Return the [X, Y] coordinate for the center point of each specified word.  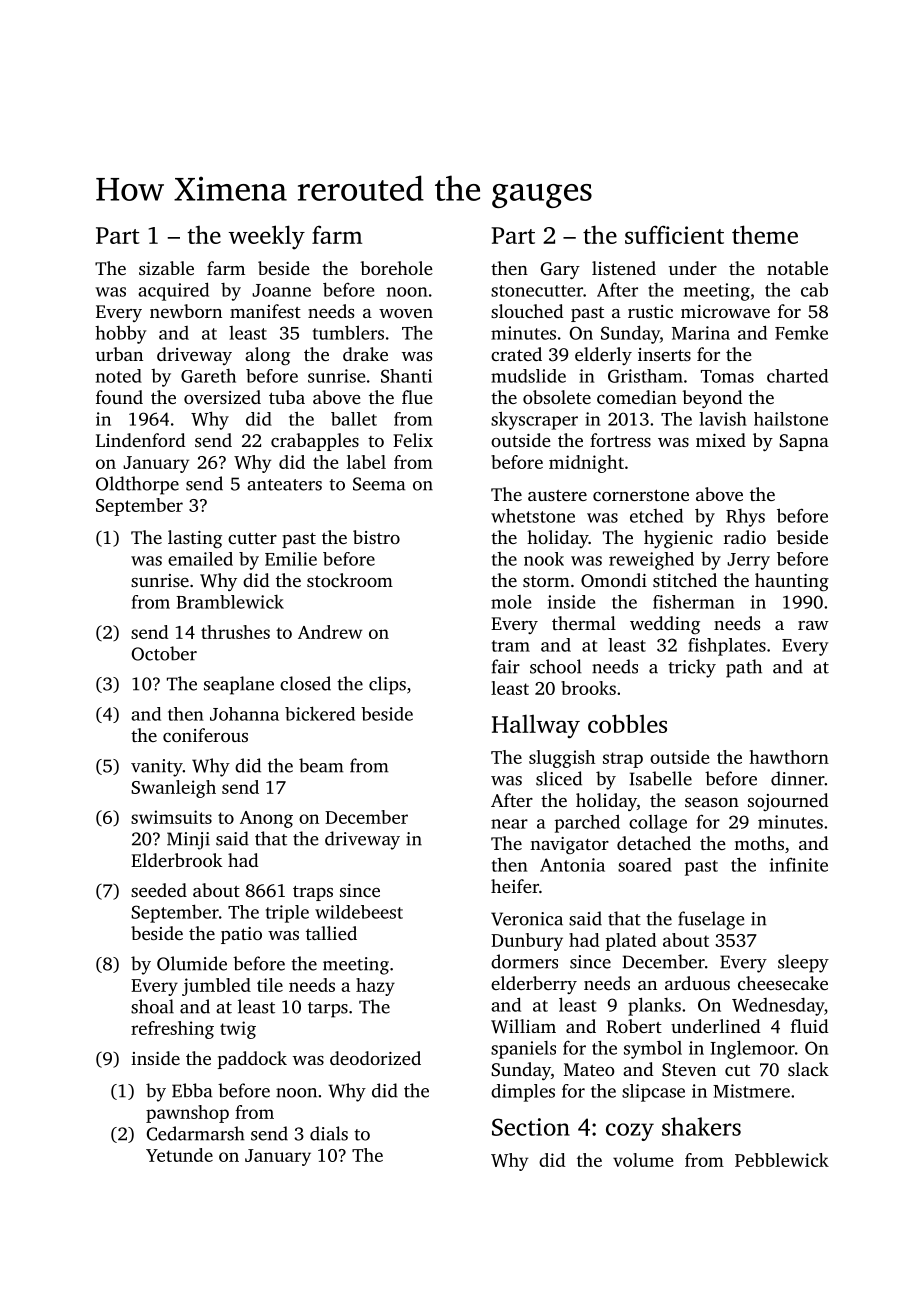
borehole [396, 268]
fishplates [727, 647]
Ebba [192, 1090]
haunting [792, 582]
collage [658, 823]
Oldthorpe [137, 485]
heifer [515, 886]
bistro [376, 537]
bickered [320, 713]
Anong [266, 819]
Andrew [330, 632]
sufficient [674, 234]
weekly [267, 237]
